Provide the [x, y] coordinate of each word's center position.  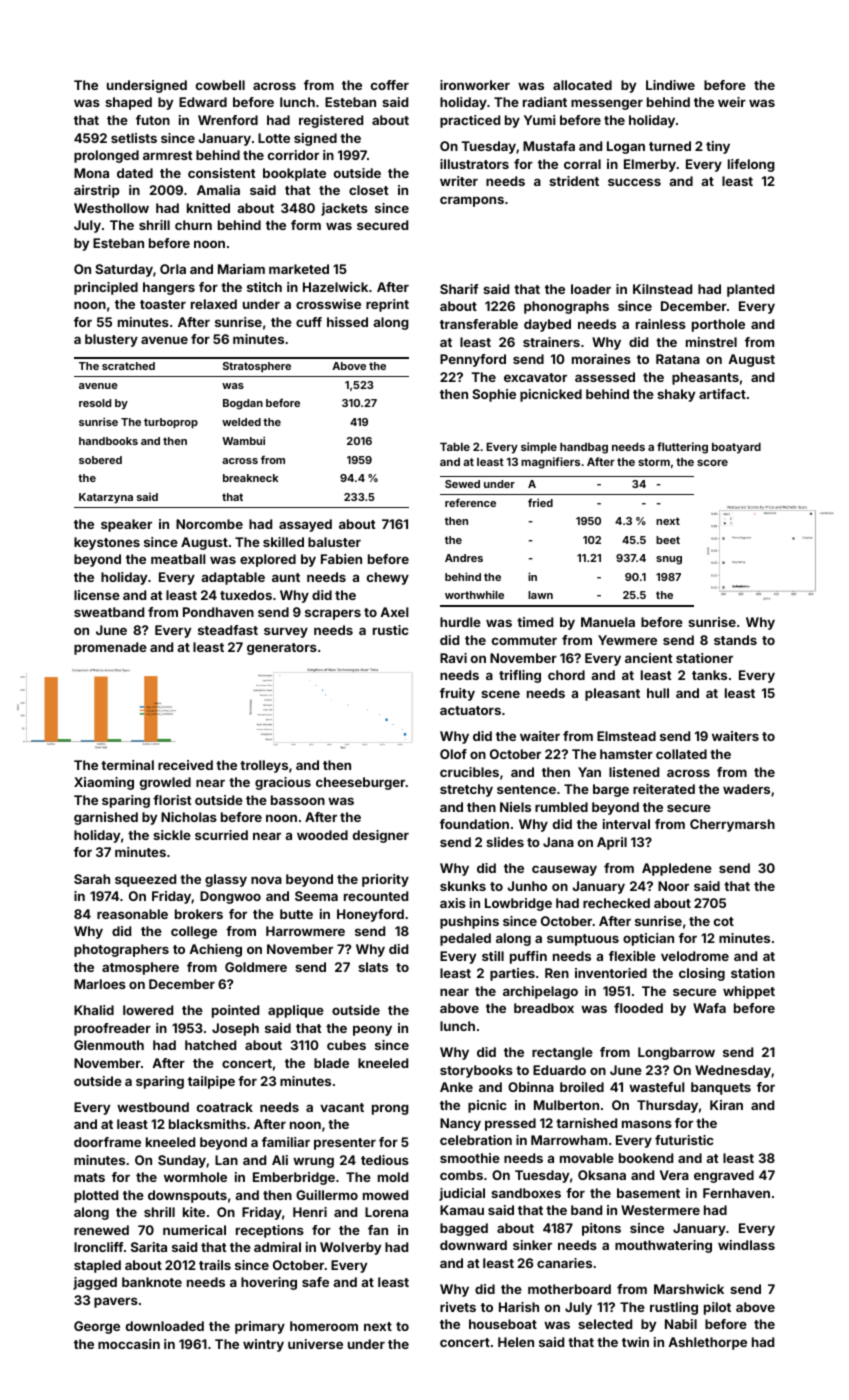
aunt [286, 577]
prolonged [106, 156]
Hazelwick [335, 287]
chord [566, 675]
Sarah [92, 879]
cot [724, 921]
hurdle [460, 622]
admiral [277, 1247]
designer [381, 836]
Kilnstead [662, 289]
